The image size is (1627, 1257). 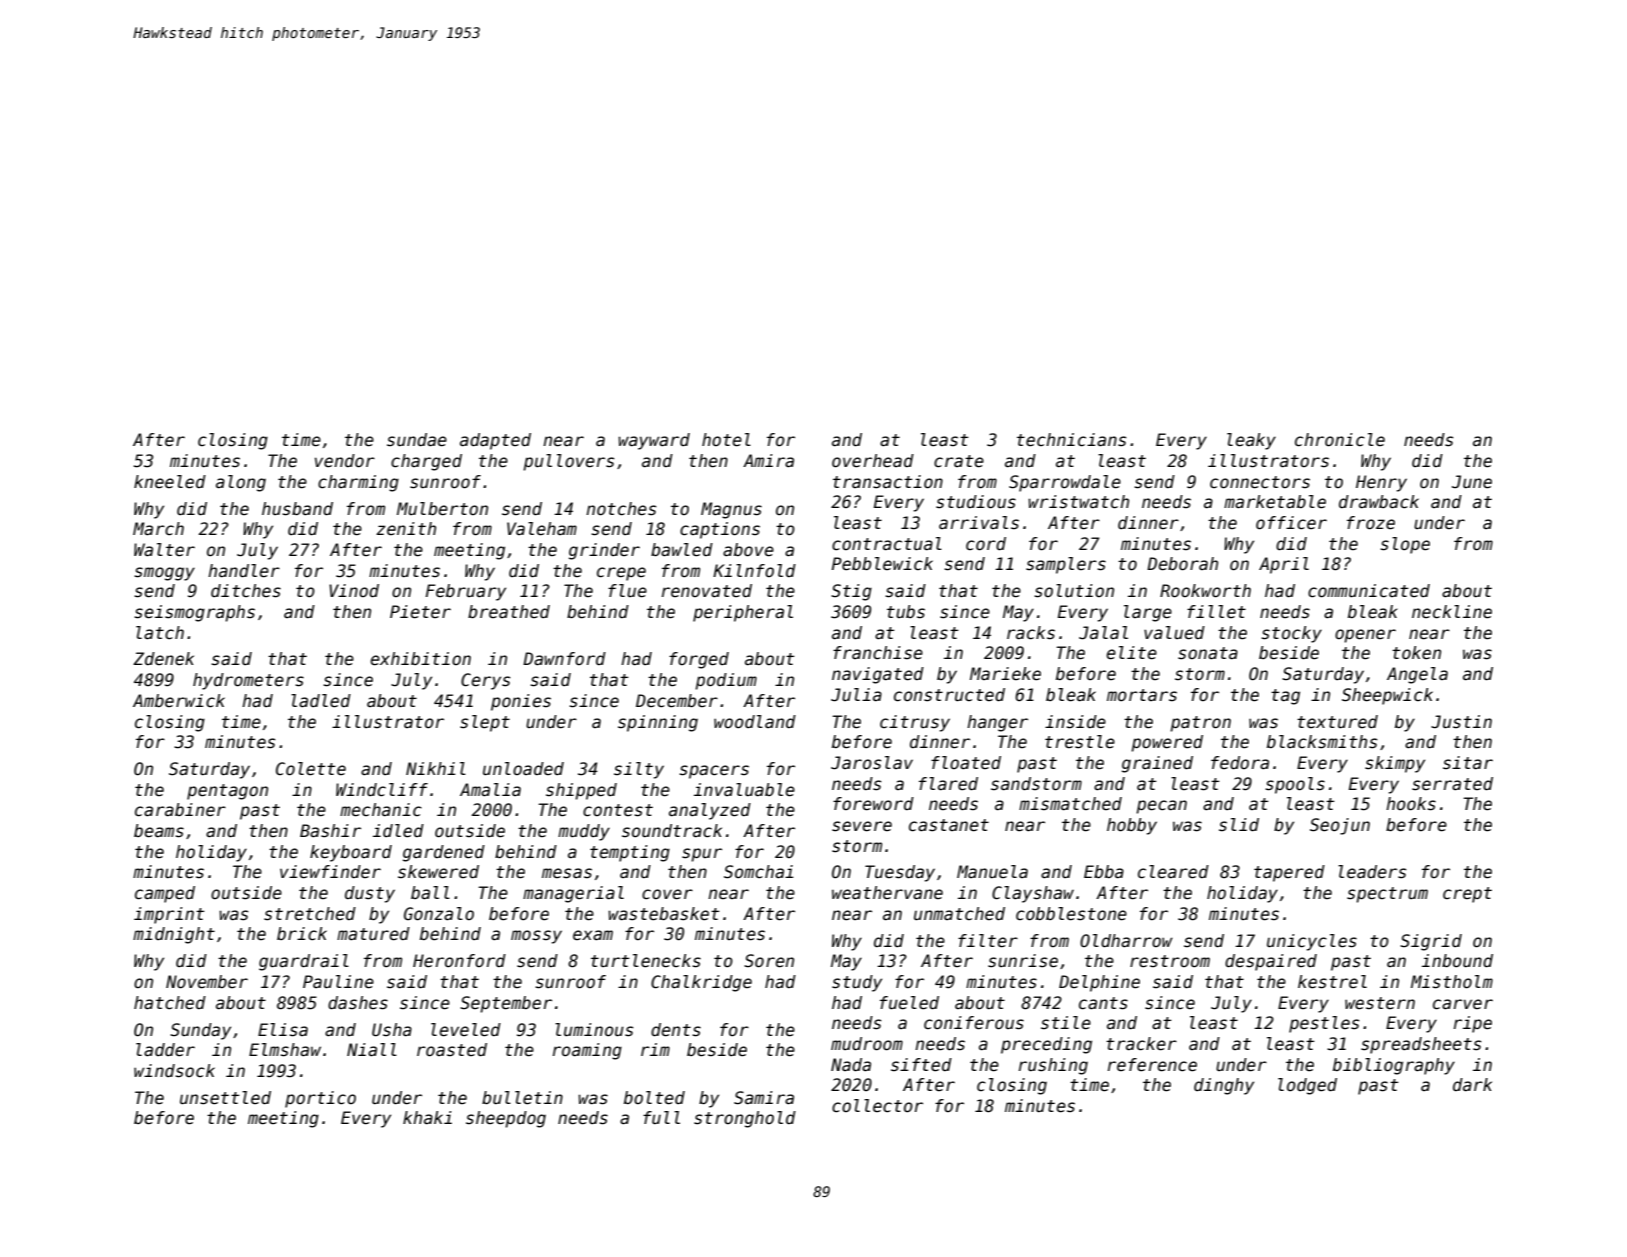 What do you see at coordinates (372, 1050) in the document?
I see `Niall` at bounding box center [372, 1050].
